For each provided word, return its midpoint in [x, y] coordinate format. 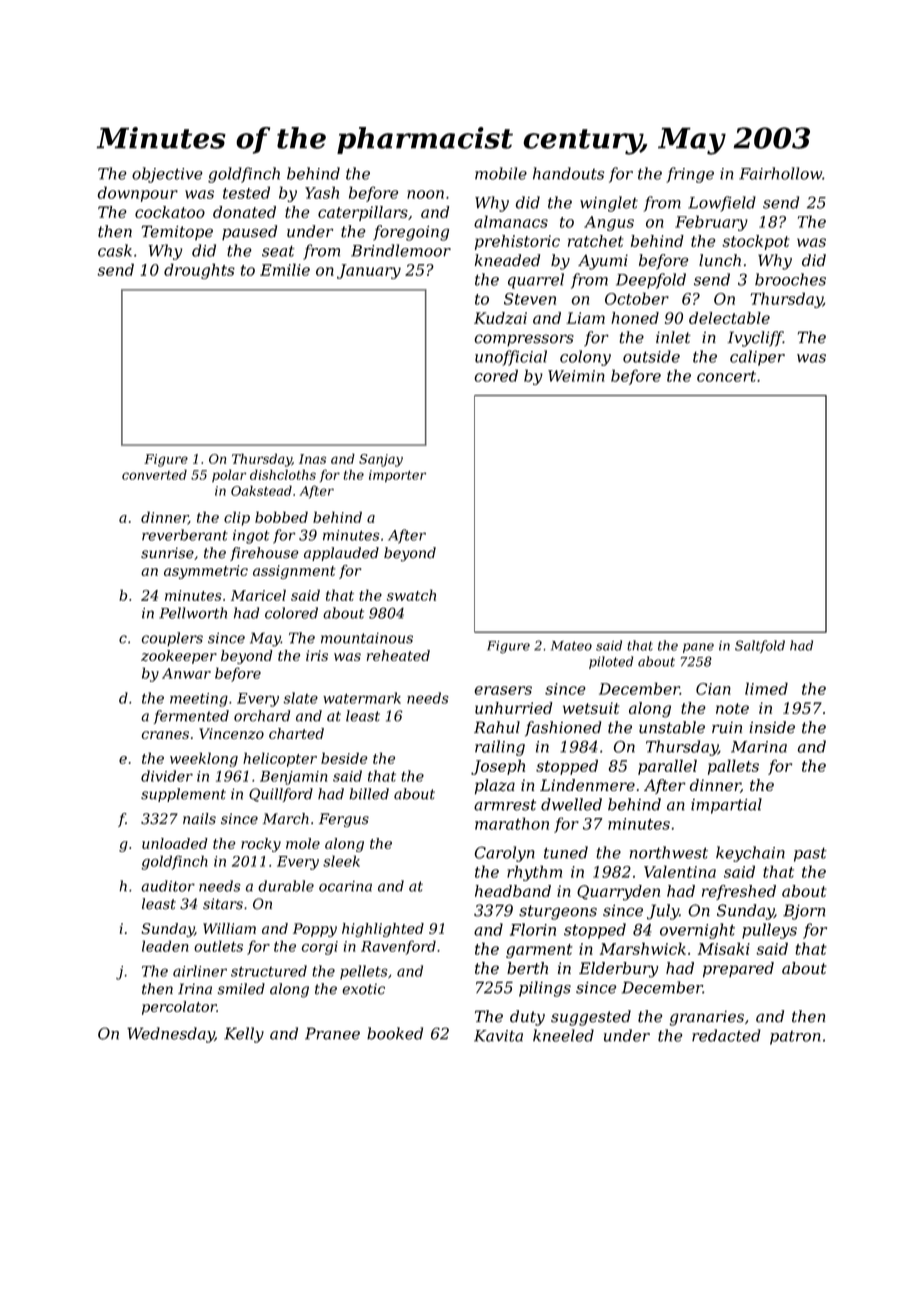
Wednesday [171, 1035]
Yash [322, 192]
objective [167, 175]
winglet [609, 204]
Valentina [680, 871]
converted [154, 474]
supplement [183, 795]
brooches [790, 279]
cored [496, 375]
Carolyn [505, 854]
